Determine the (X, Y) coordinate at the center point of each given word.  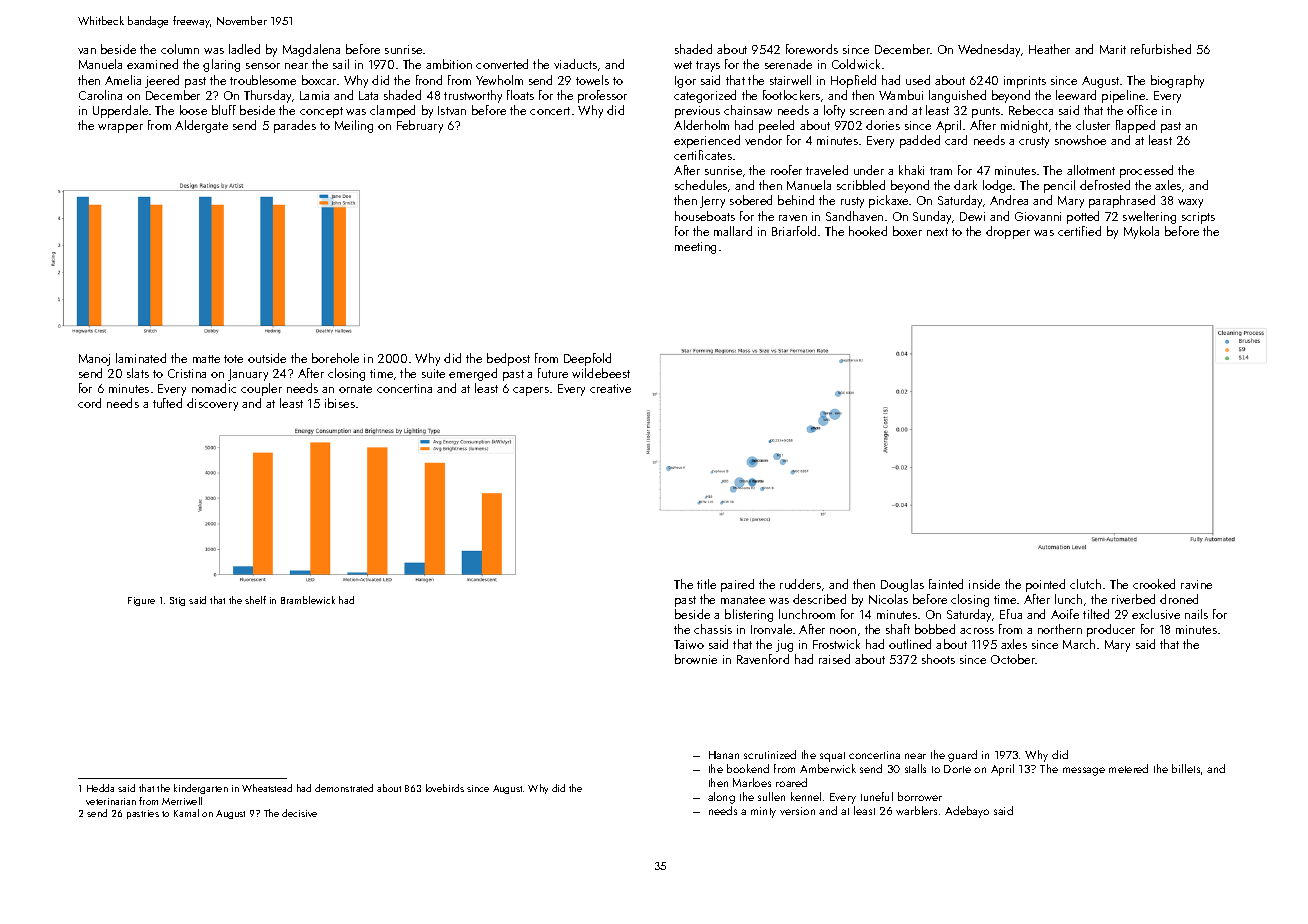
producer (1111, 630)
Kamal (186, 813)
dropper (1008, 232)
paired (737, 585)
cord (89, 403)
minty (763, 812)
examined (152, 64)
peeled (776, 126)
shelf (255, 600)
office (1142, 110)
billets (1186, 768)
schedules (701, 185)
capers (531, 391)
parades (295, 126)
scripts (1198, 218)
